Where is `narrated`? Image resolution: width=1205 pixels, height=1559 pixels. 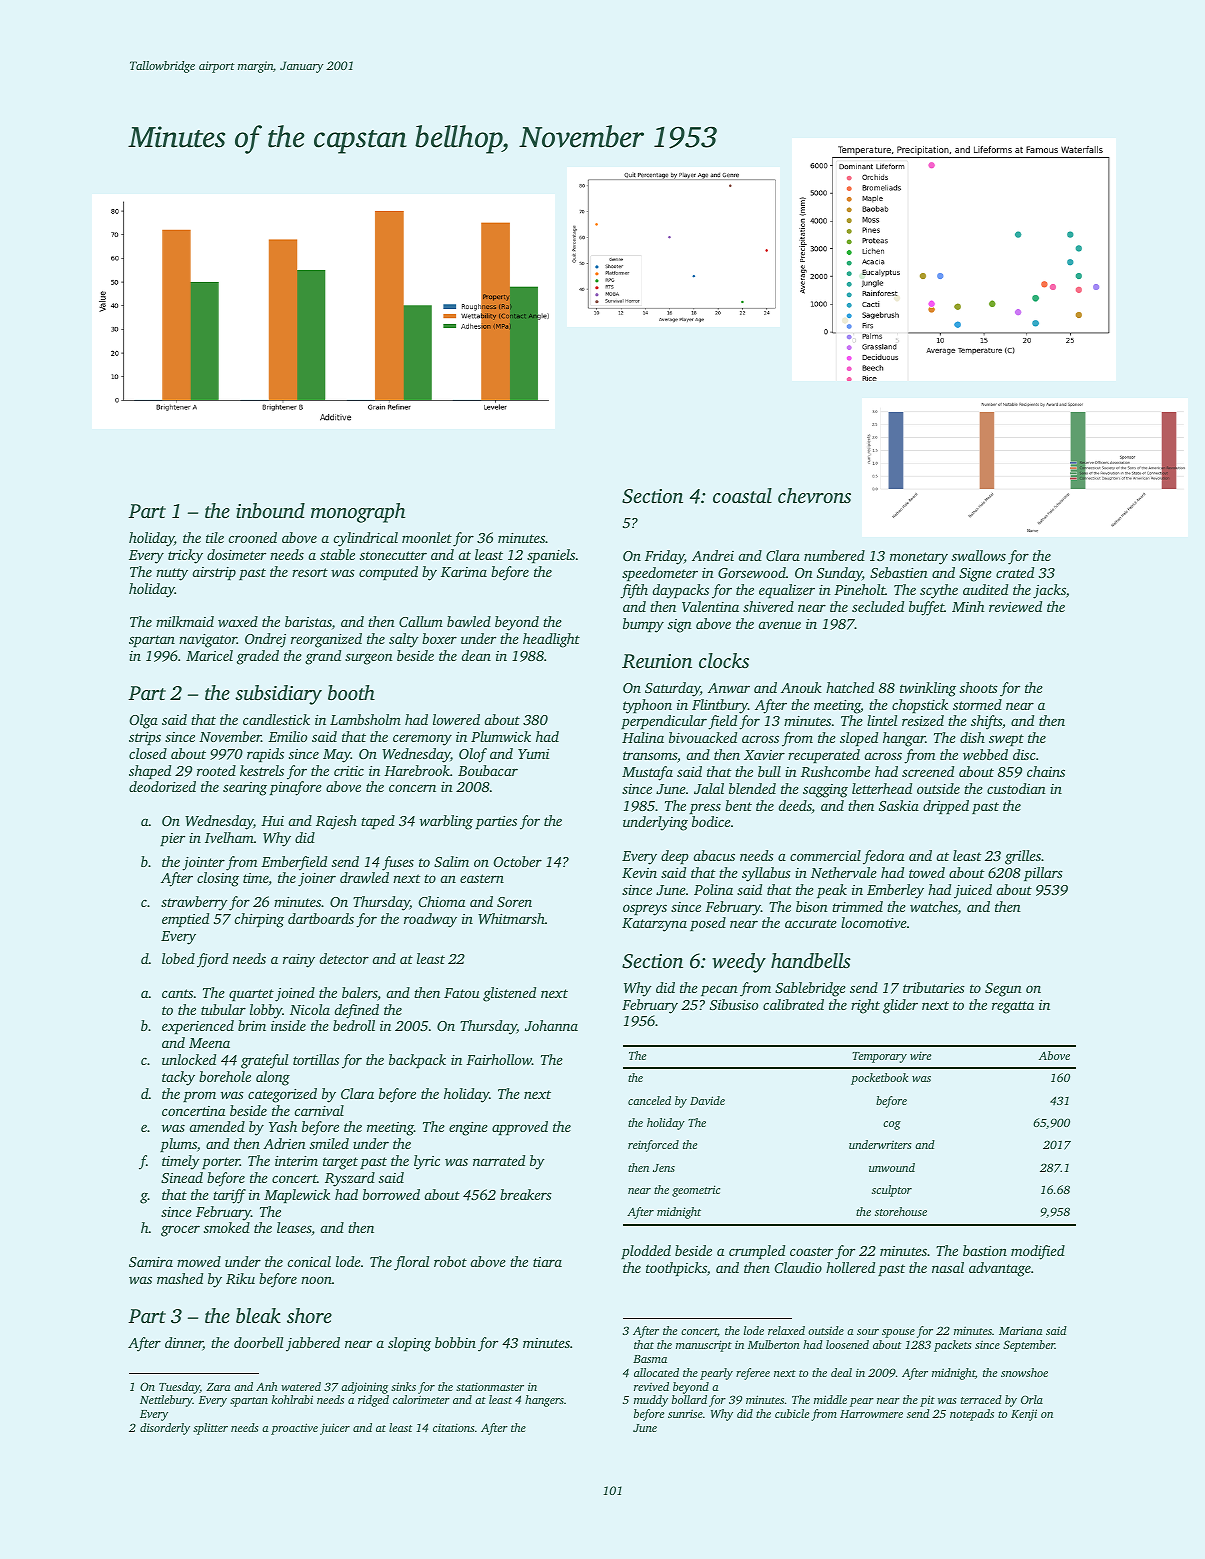
narrated is located at coordinates (499, 1160).
